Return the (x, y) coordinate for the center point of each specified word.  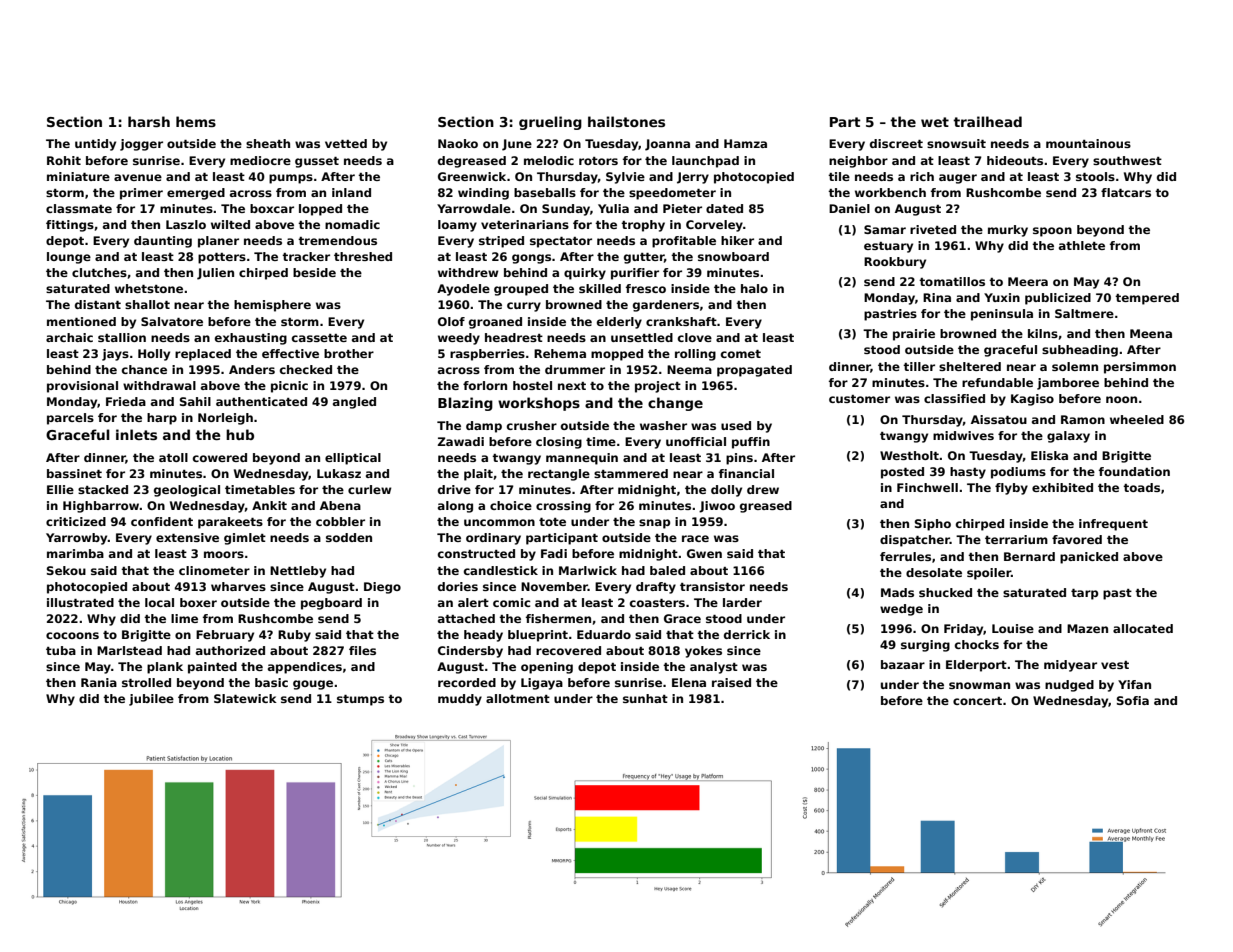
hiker (737, 240)
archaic (69, 337)
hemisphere (272, 306)
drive (454, 489)
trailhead (987, 121)
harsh (149, 121)
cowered (220, 457)
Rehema (560, 353)
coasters (657, 603)
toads (1141, 487)
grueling (550, 123)
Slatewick (245, 698)
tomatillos (952, 281)
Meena (1151, 333)
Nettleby (298, 572)
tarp (1084, 594)
